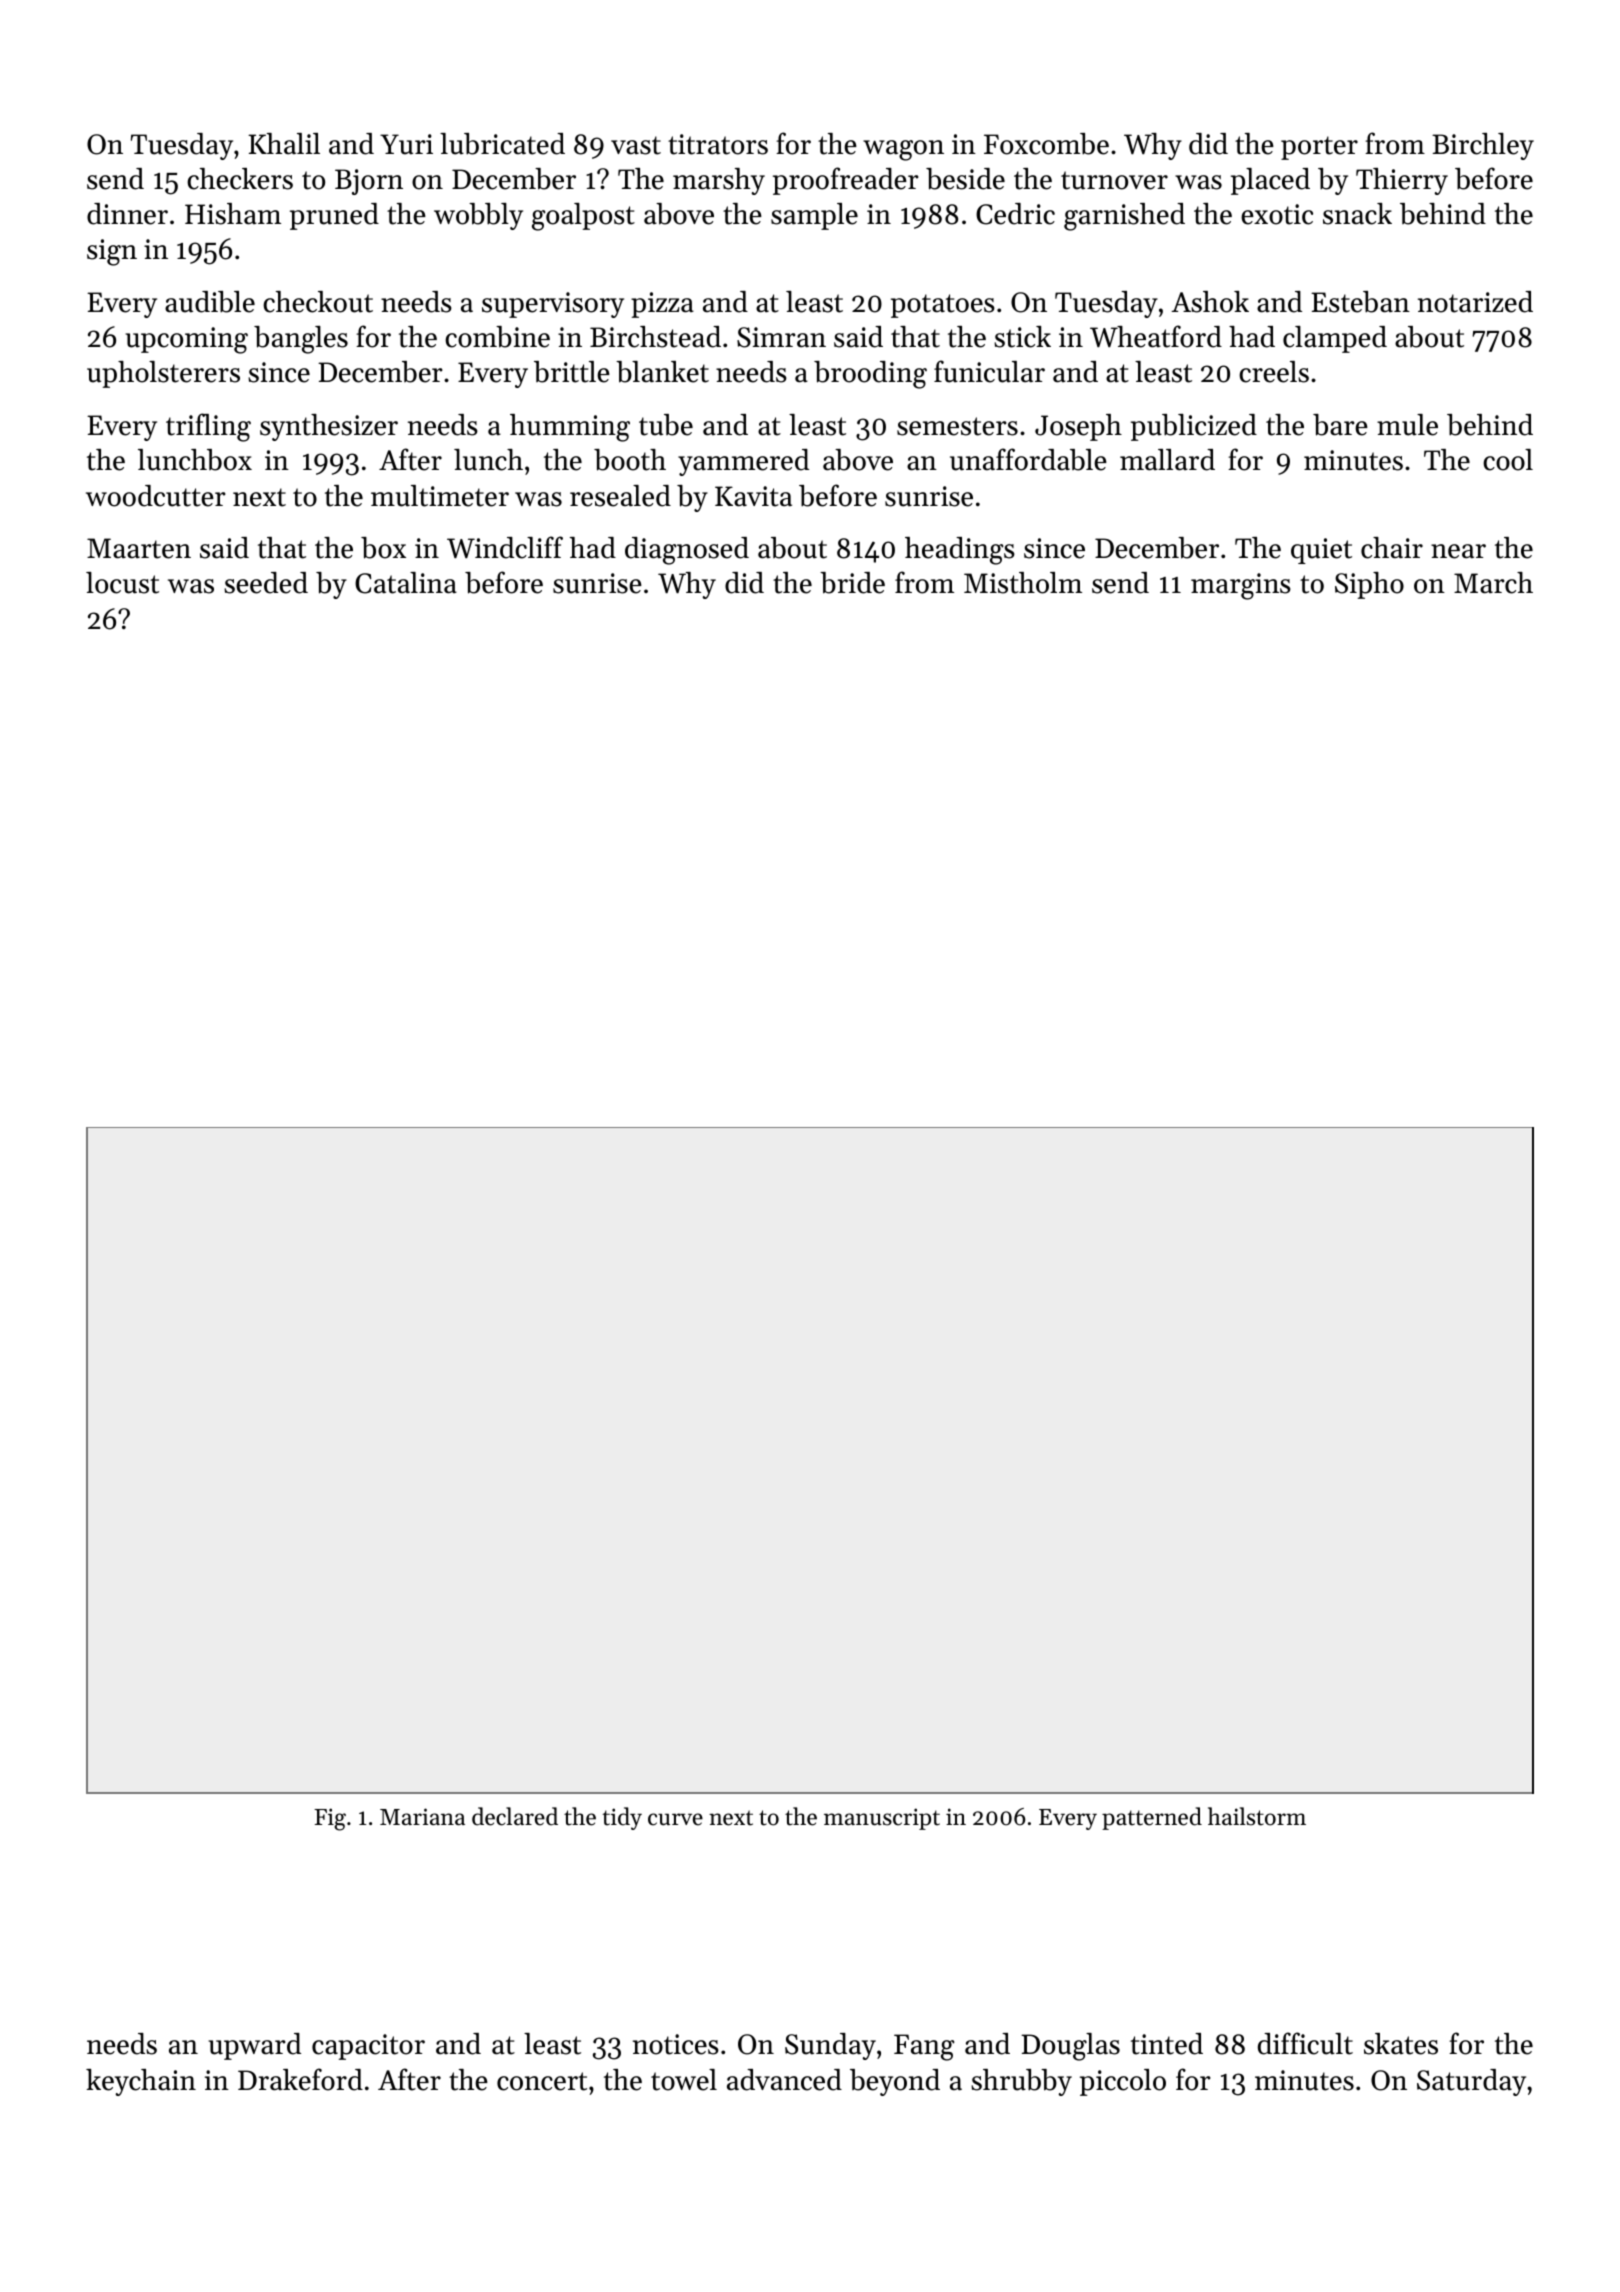 Image resolution: width=1620 pixels, height=2292 pixels. What do you see at coordinates (852, 583) in the screenshot?
I see `bride` at bounding box center [852, 583].
